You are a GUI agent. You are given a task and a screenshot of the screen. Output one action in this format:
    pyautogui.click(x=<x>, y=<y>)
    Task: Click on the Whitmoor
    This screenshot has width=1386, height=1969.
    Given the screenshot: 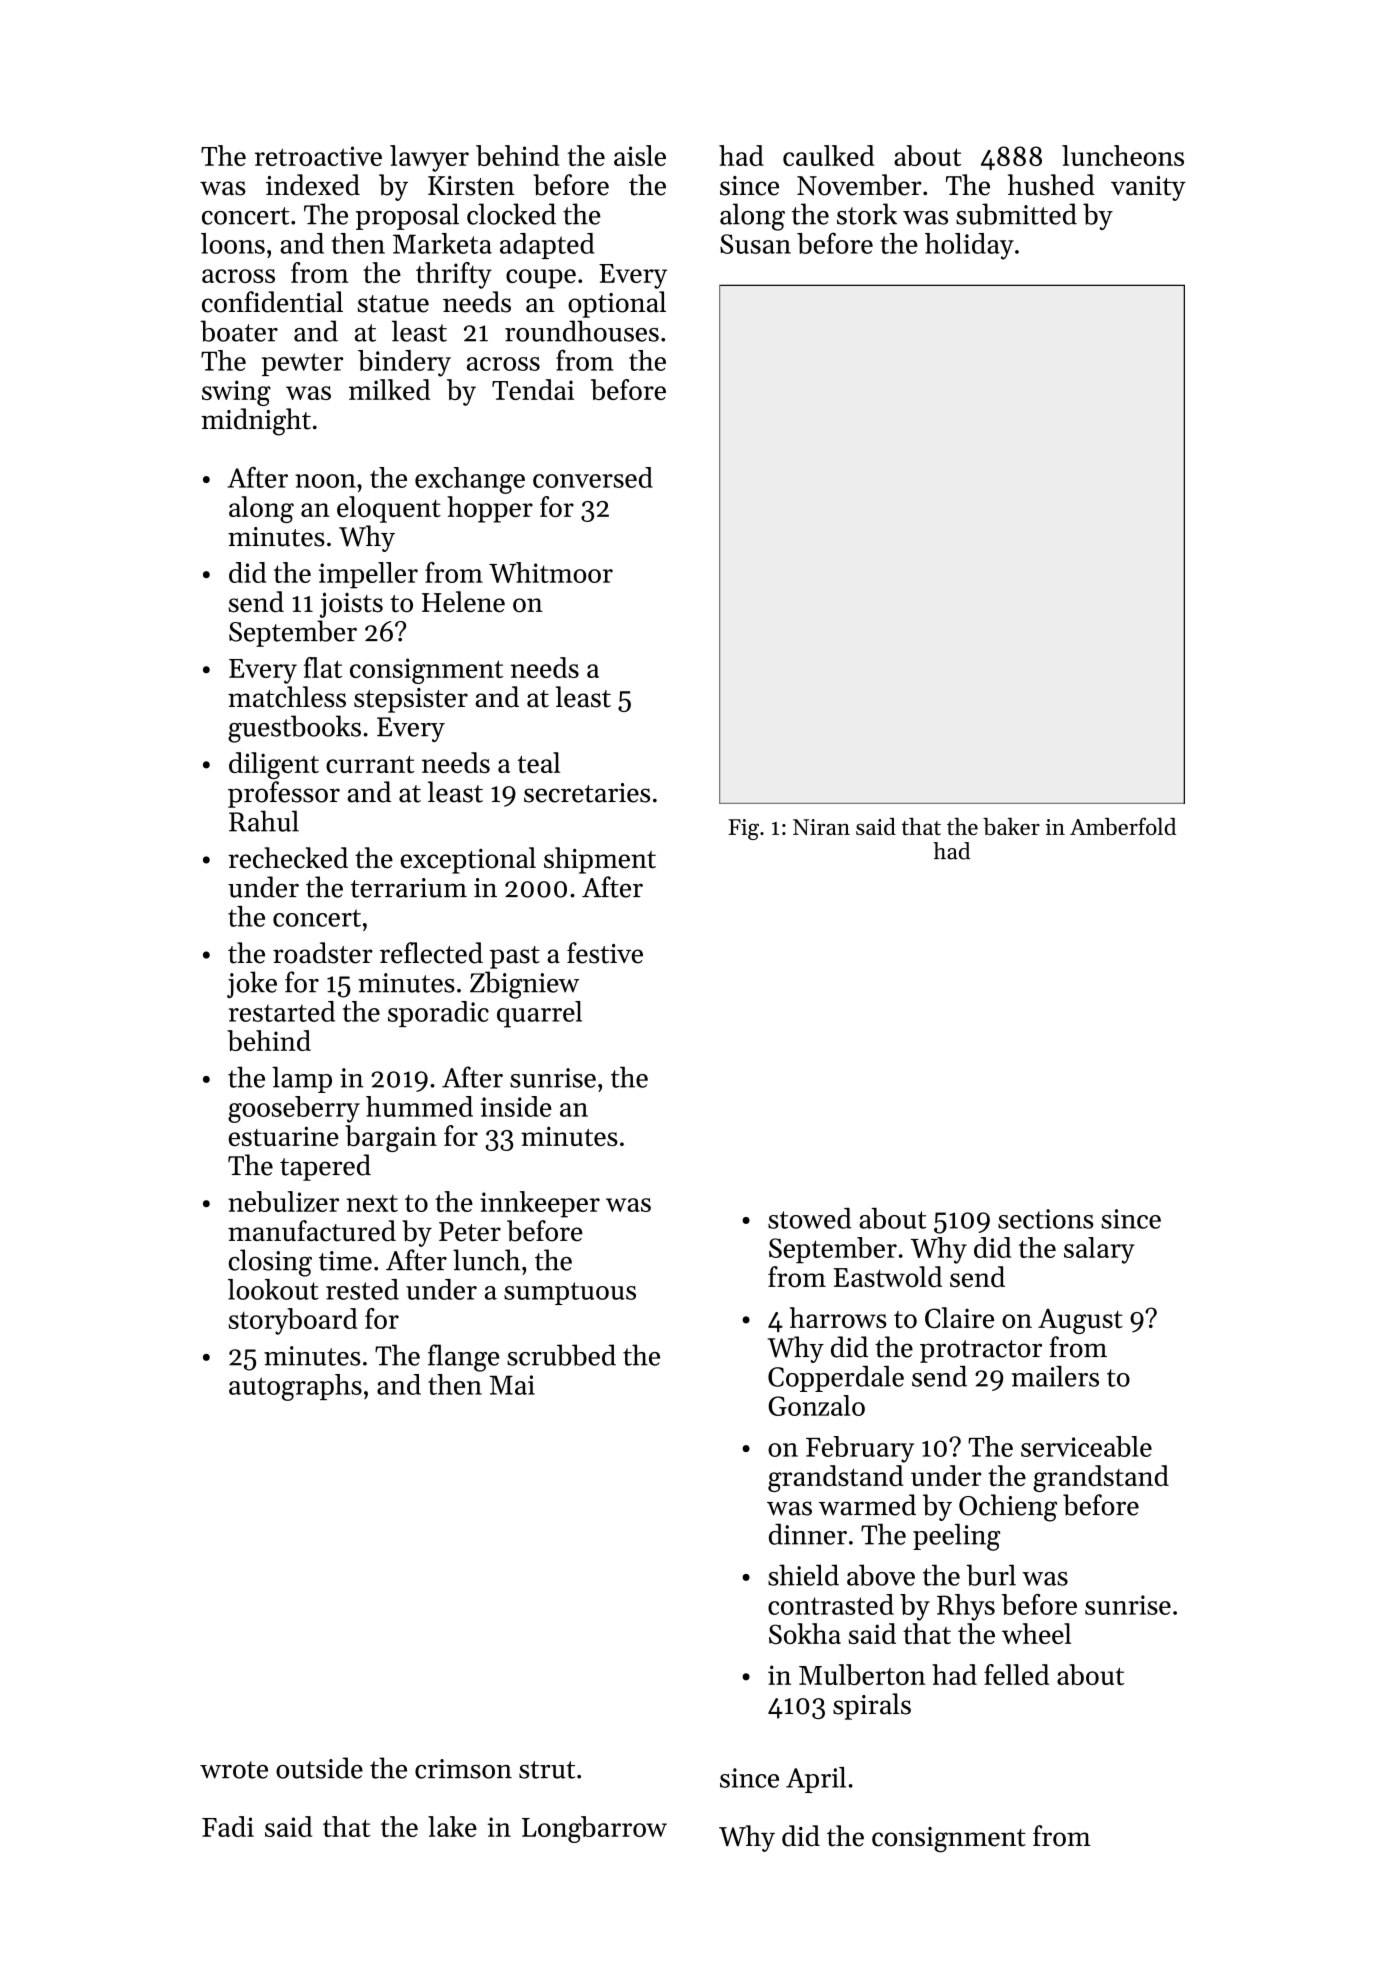 What is the action you would take?
    pyautogui.click(x=551, y=572)
